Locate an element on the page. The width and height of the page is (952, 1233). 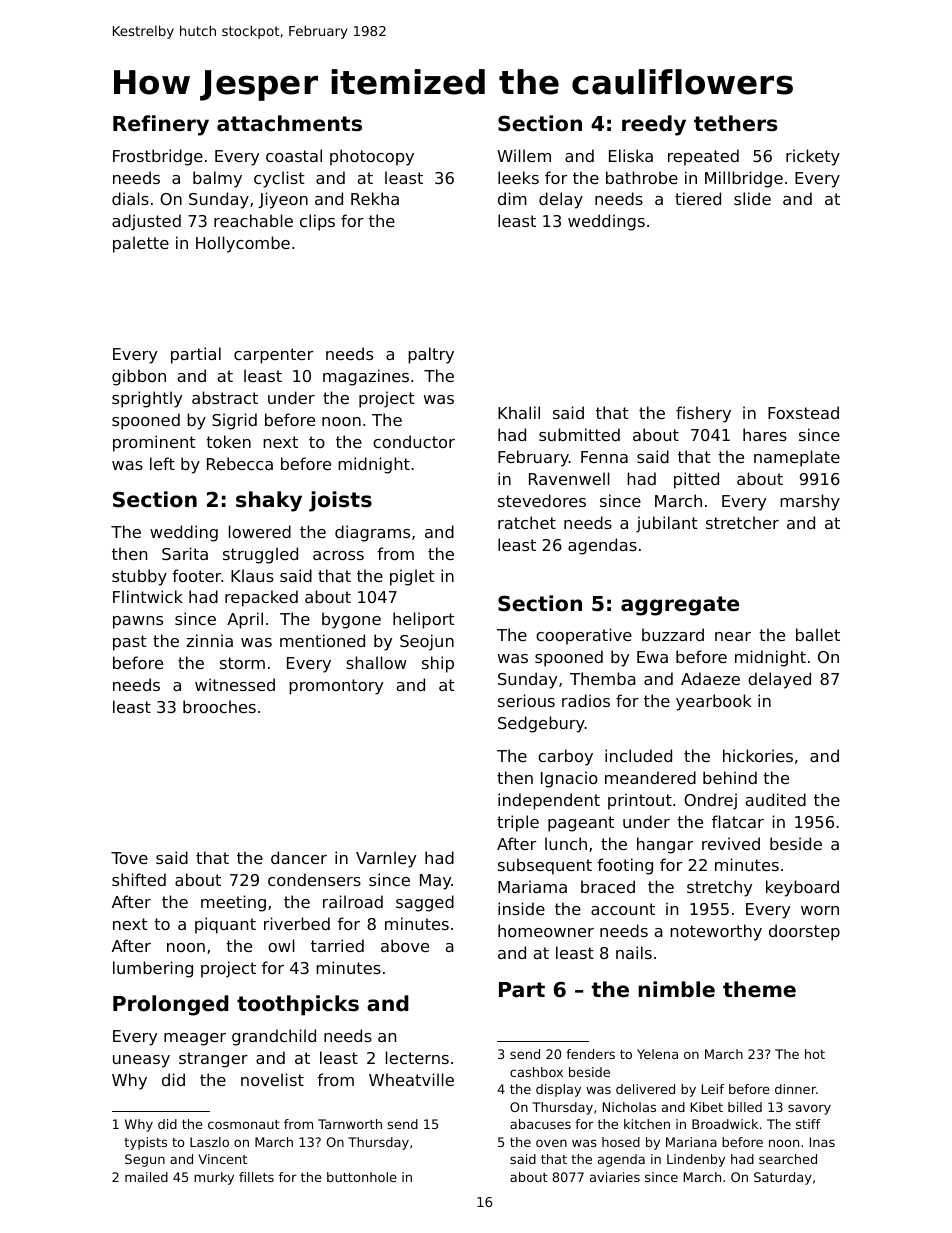
stubby is located at coordinates (139, 577).
